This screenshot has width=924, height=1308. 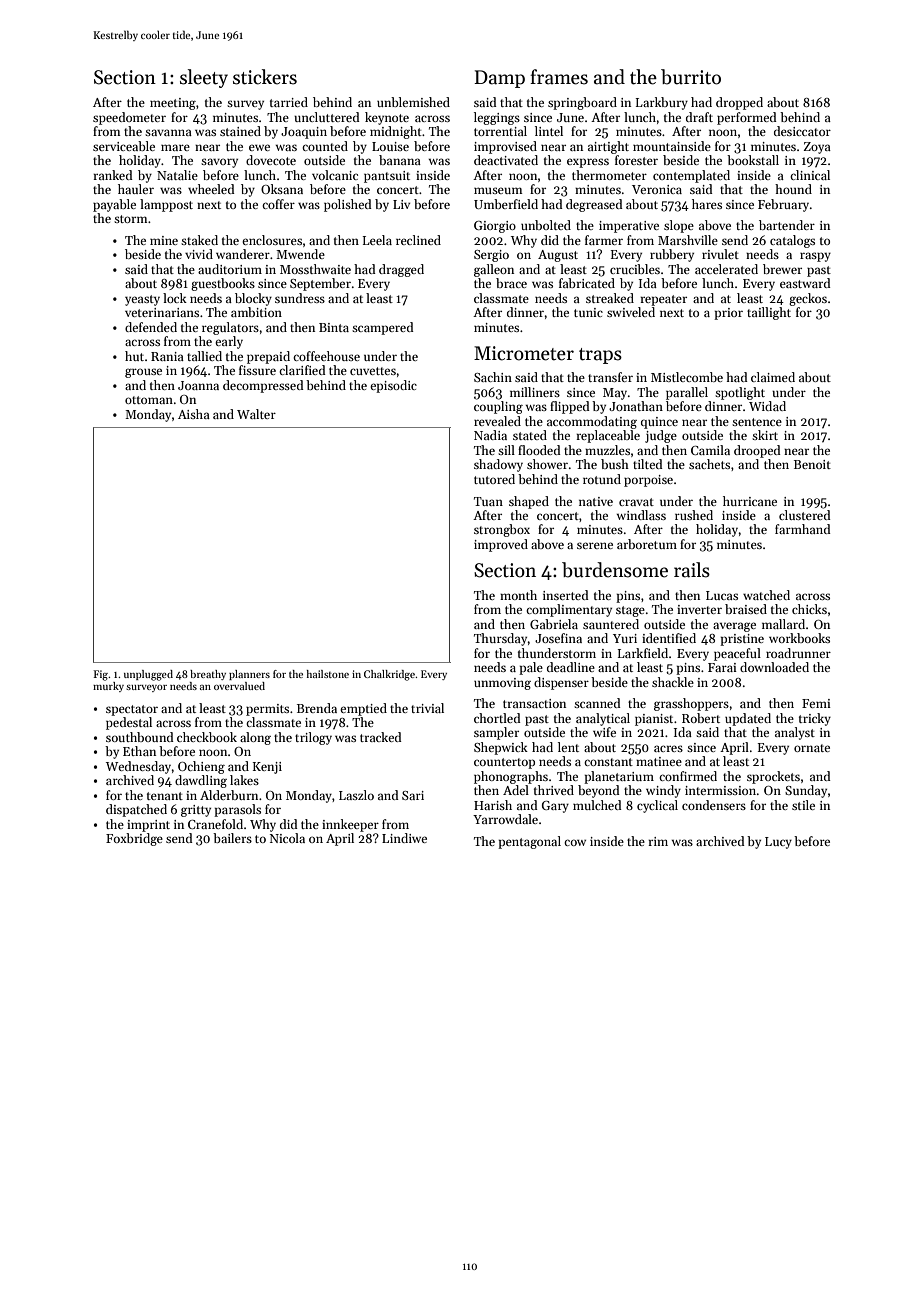 What do you see at coordinates (287, 838) in the screenshot?
I see `Nicola` at bounding box center [287, 838].
